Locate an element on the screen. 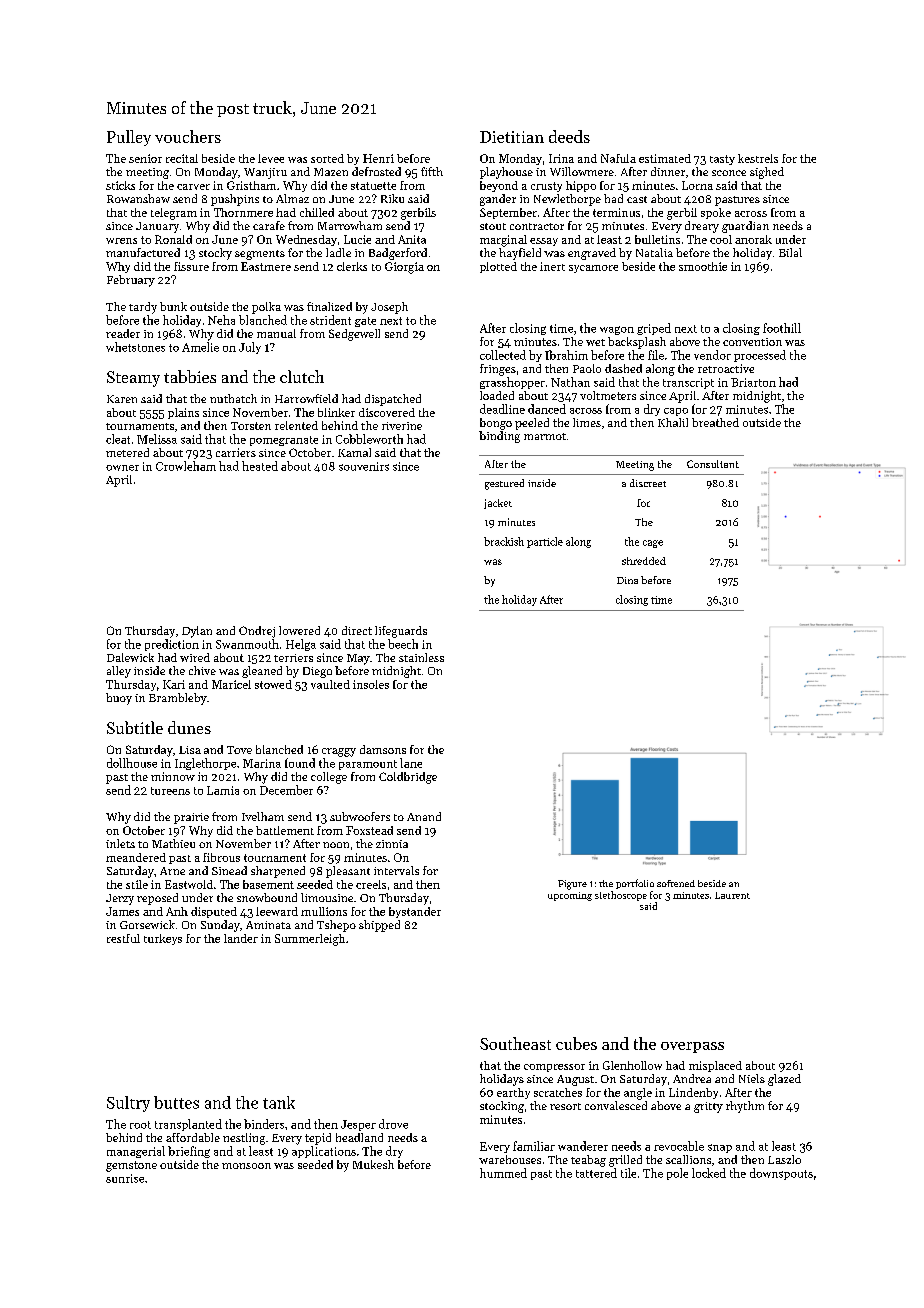  estimated is located at coordinates (665, 158).
